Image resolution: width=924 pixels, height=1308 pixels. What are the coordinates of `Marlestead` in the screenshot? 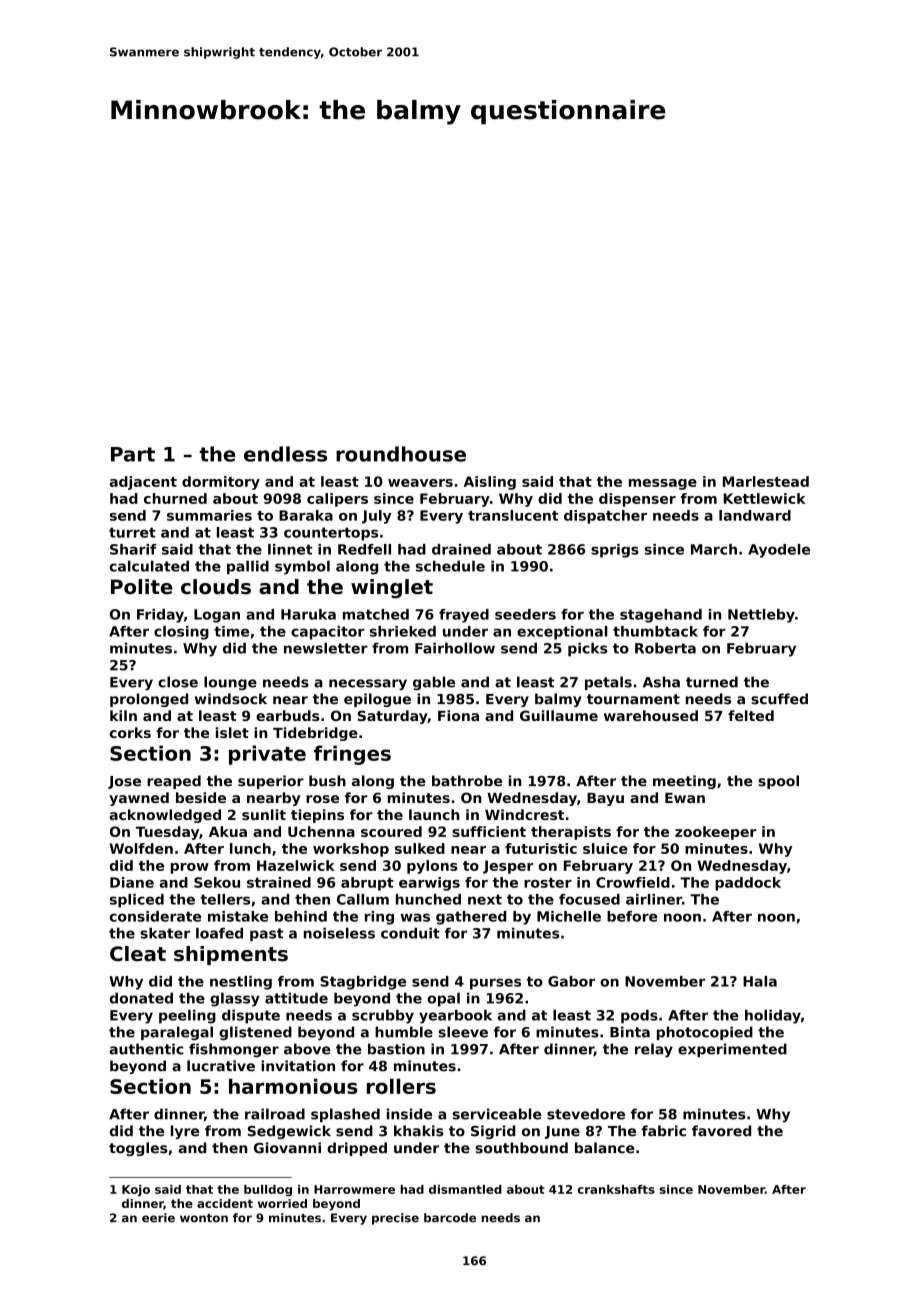 It's located at (766, 481).
